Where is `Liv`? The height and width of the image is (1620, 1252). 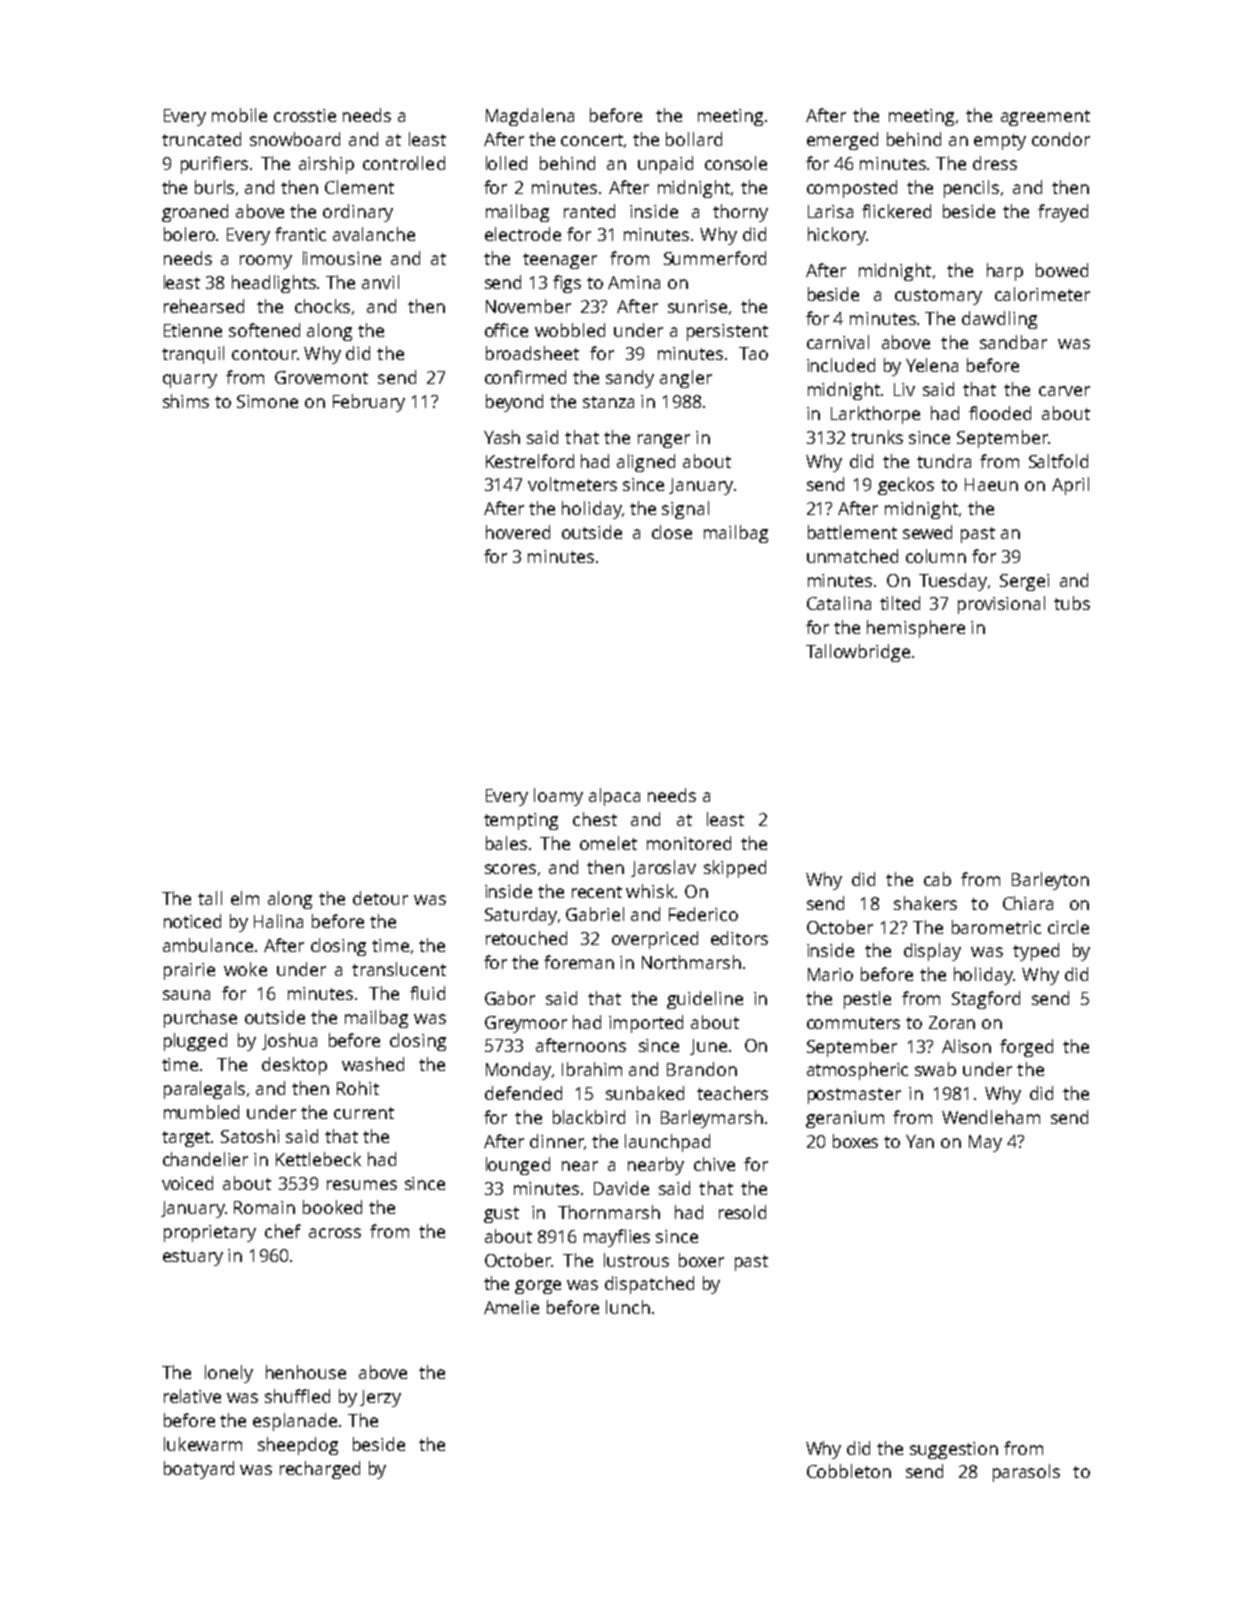 Liv is located at coordinates (904, 389).
